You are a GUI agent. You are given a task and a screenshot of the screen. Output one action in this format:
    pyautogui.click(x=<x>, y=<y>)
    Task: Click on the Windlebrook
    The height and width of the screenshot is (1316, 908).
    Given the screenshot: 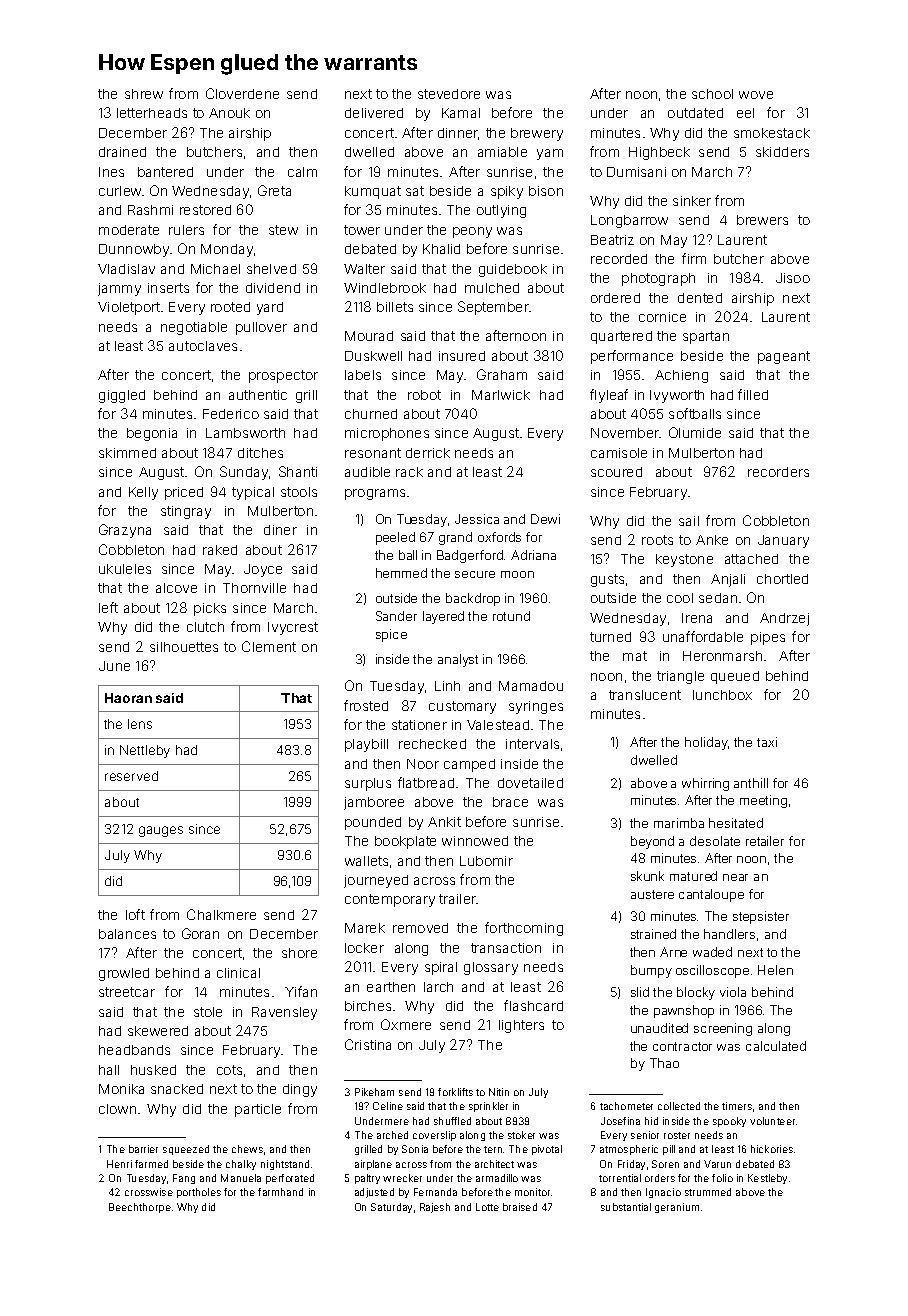 What is the action you would take?
    pyautogui.click(x=385, y=288)
